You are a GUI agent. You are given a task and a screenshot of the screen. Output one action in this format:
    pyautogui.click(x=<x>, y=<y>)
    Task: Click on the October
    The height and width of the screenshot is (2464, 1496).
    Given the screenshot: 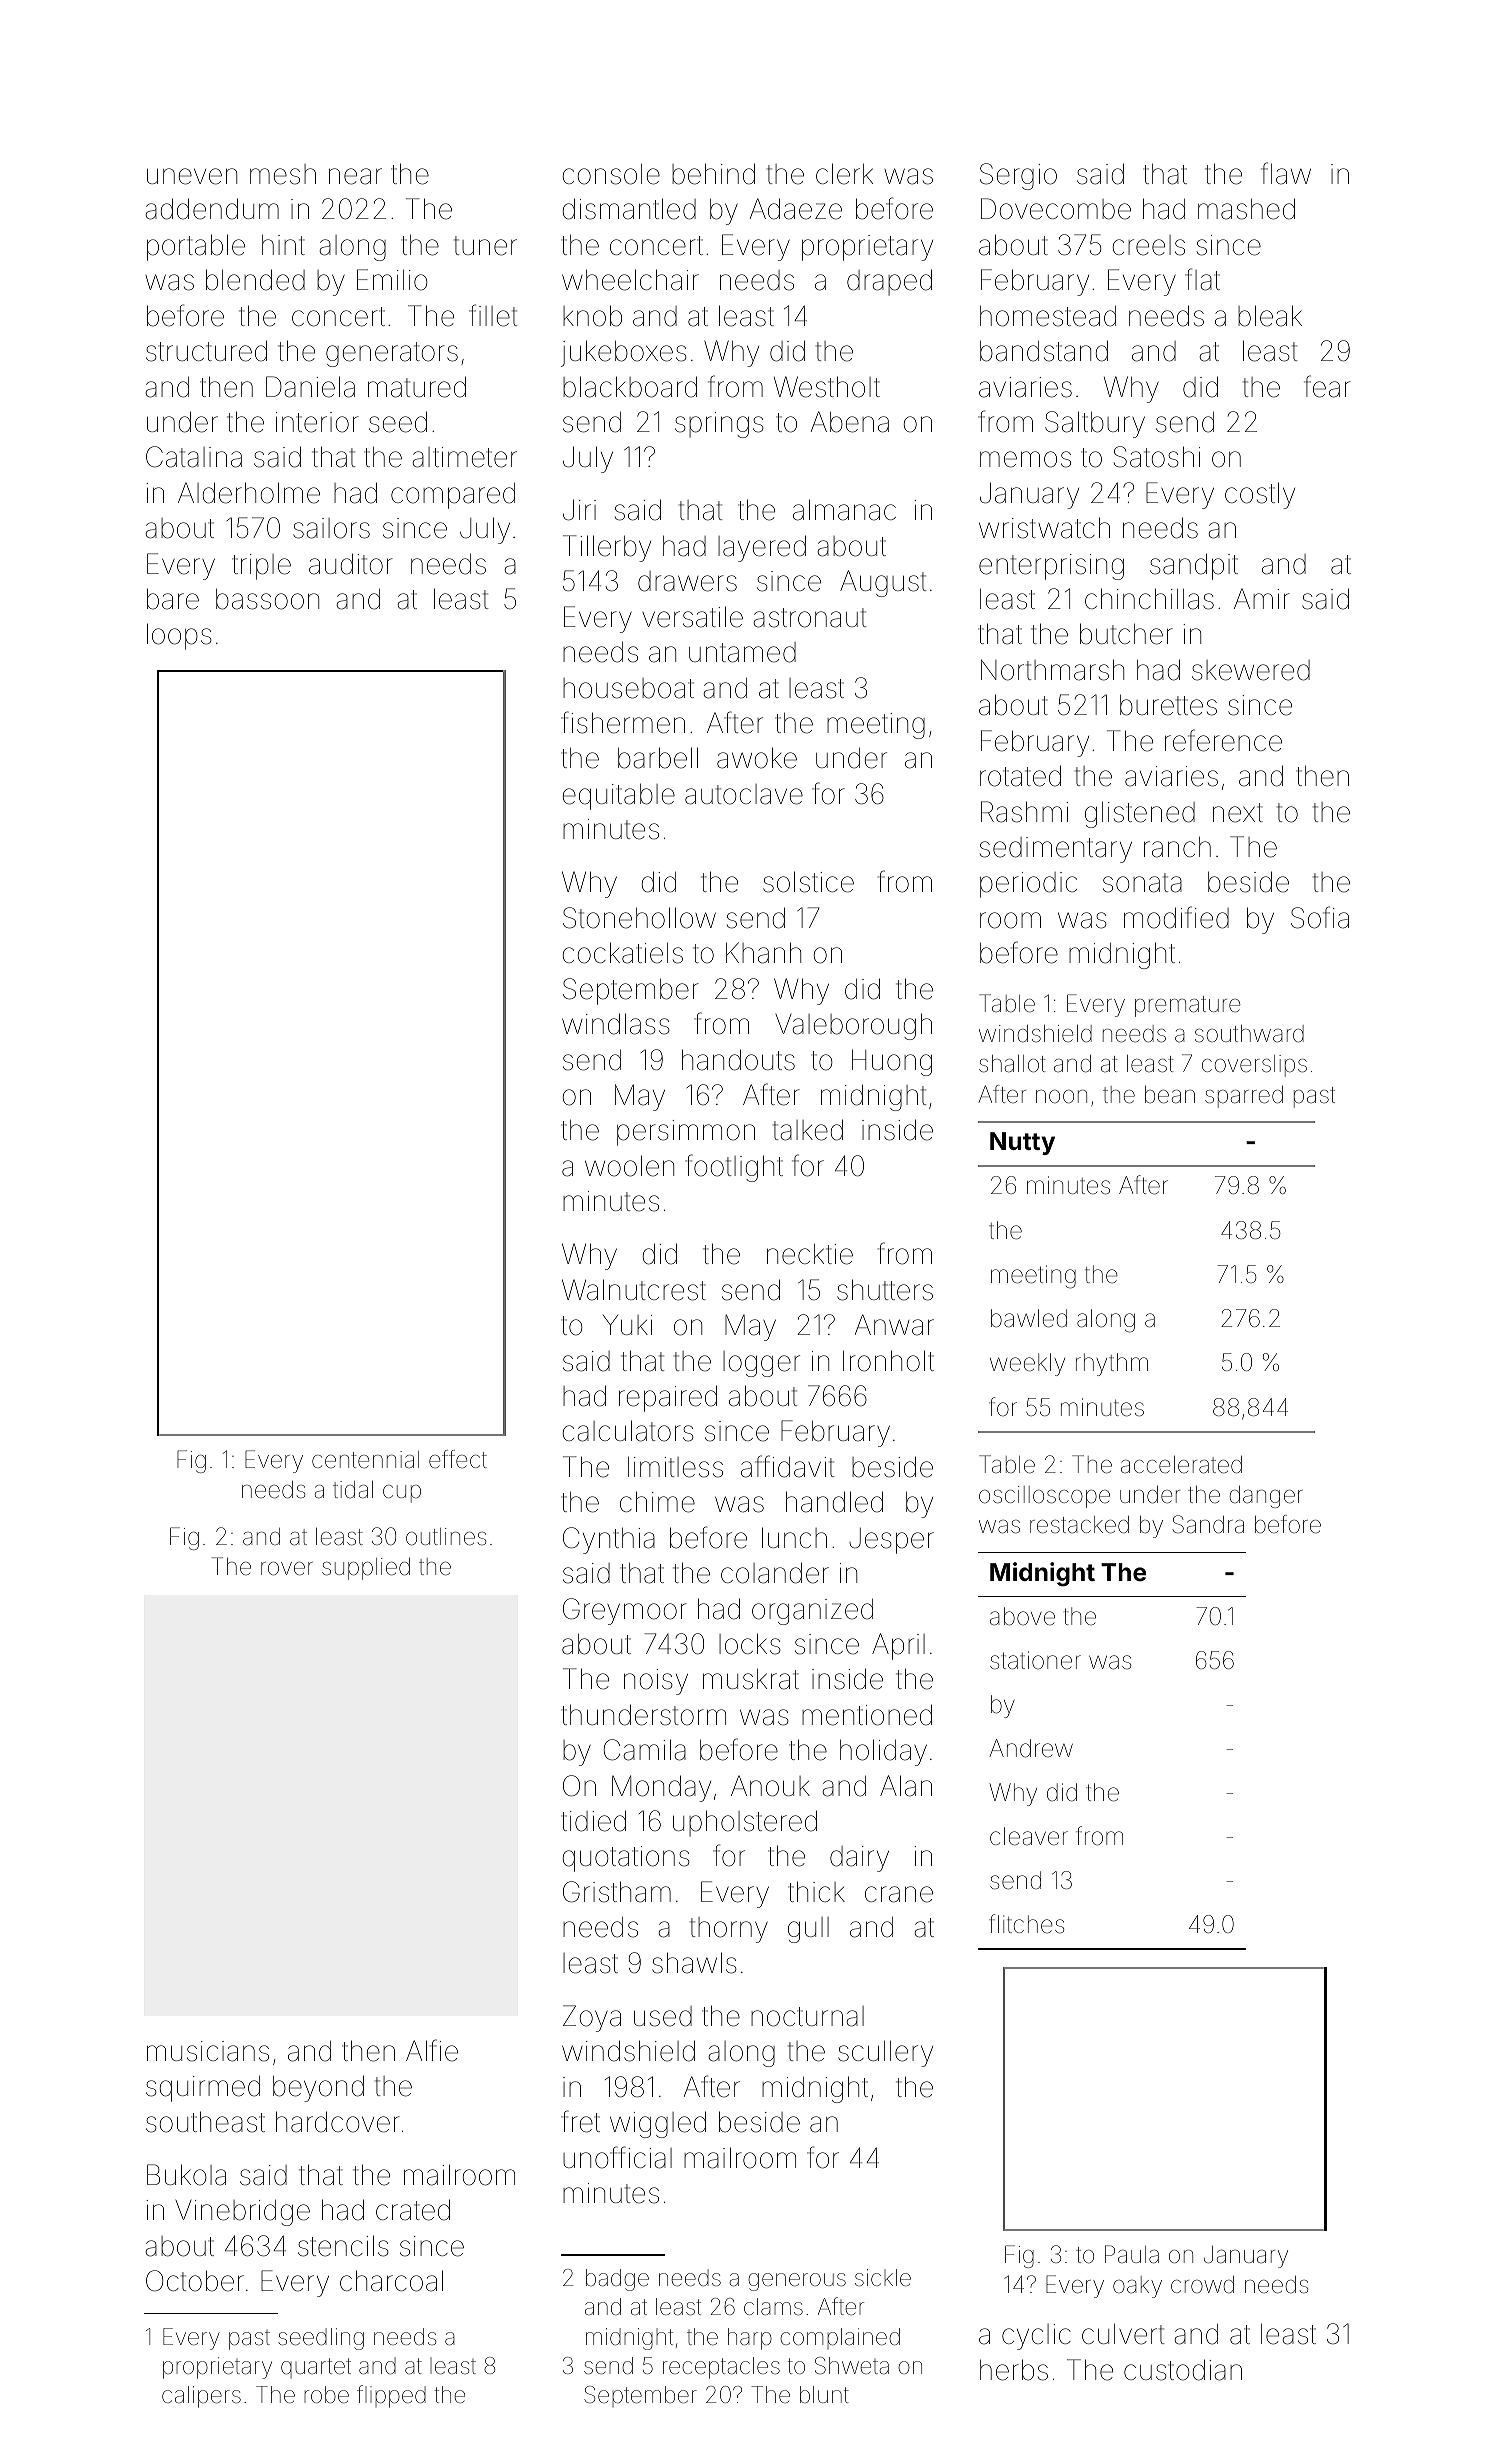 What is the action you would take?
    pyautogui.click(x=195, y=2281)
